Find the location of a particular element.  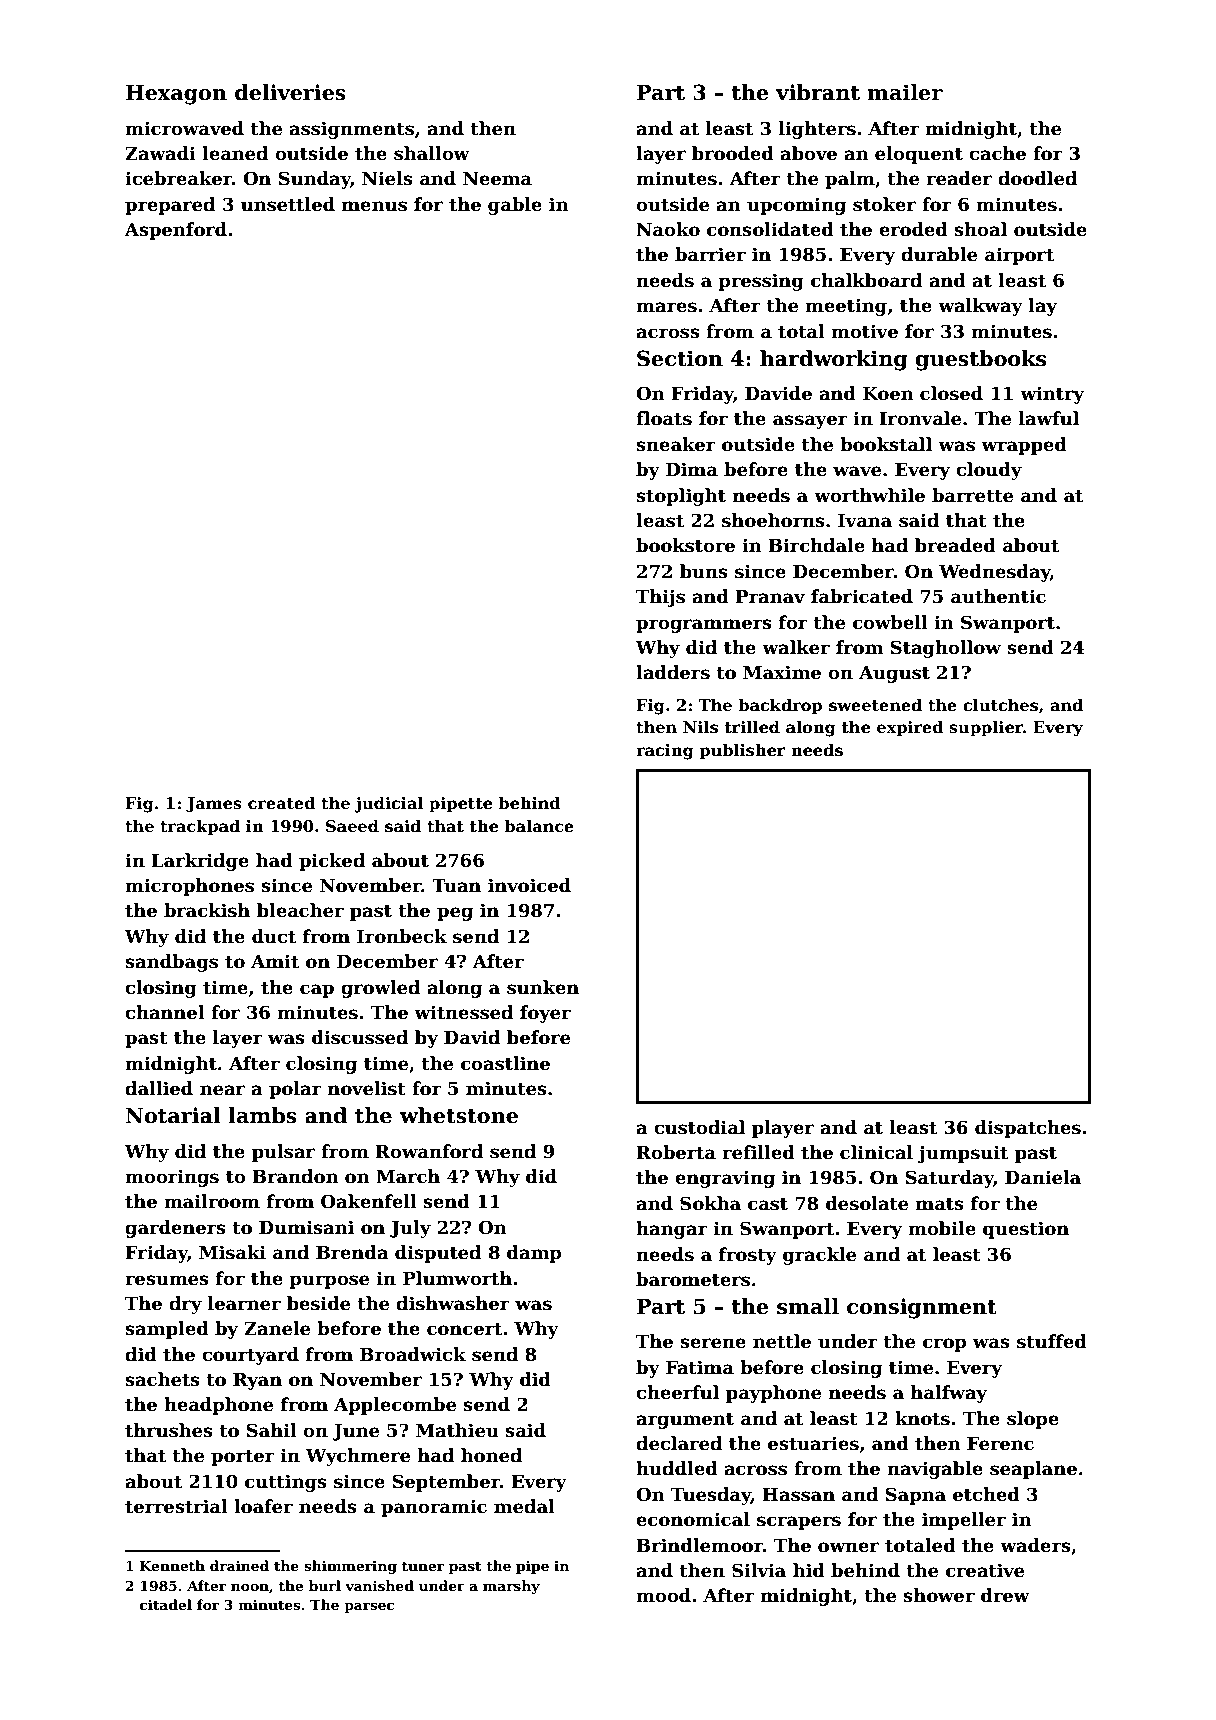

judicial is located at coordinates (388, 804).
